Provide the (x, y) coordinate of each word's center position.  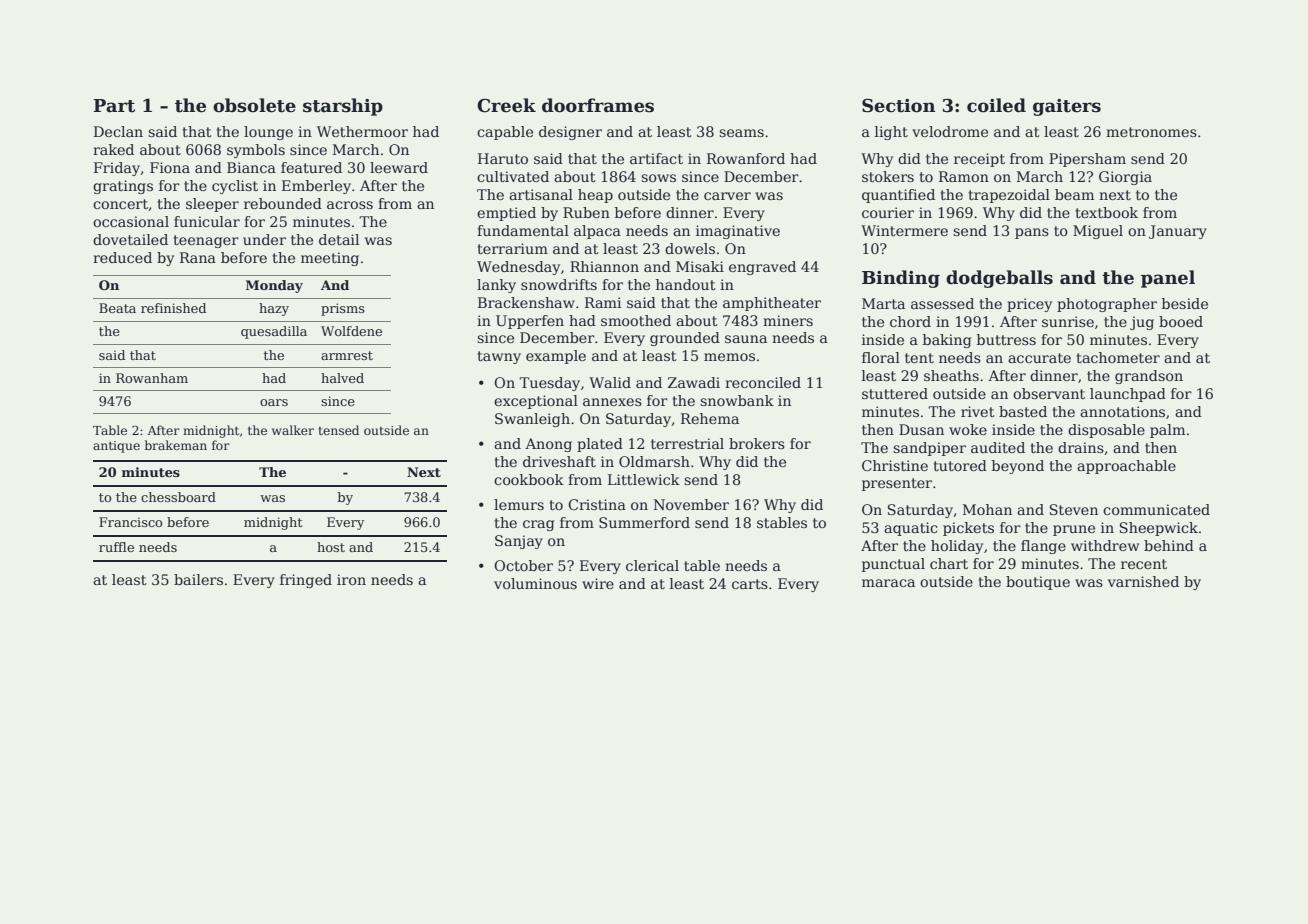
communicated (1156, 509)
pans (1032, 233)
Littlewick (644, 479)
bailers (198, 579)
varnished (1143, 581)
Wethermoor (362, 131)
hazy (274, 309)
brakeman (176, 445)
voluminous (535, 583)
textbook (1106, 212)
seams (741, 133)
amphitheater (772, 304)
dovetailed (130, 239)
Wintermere (904, 230)
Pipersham (1087, 160)
